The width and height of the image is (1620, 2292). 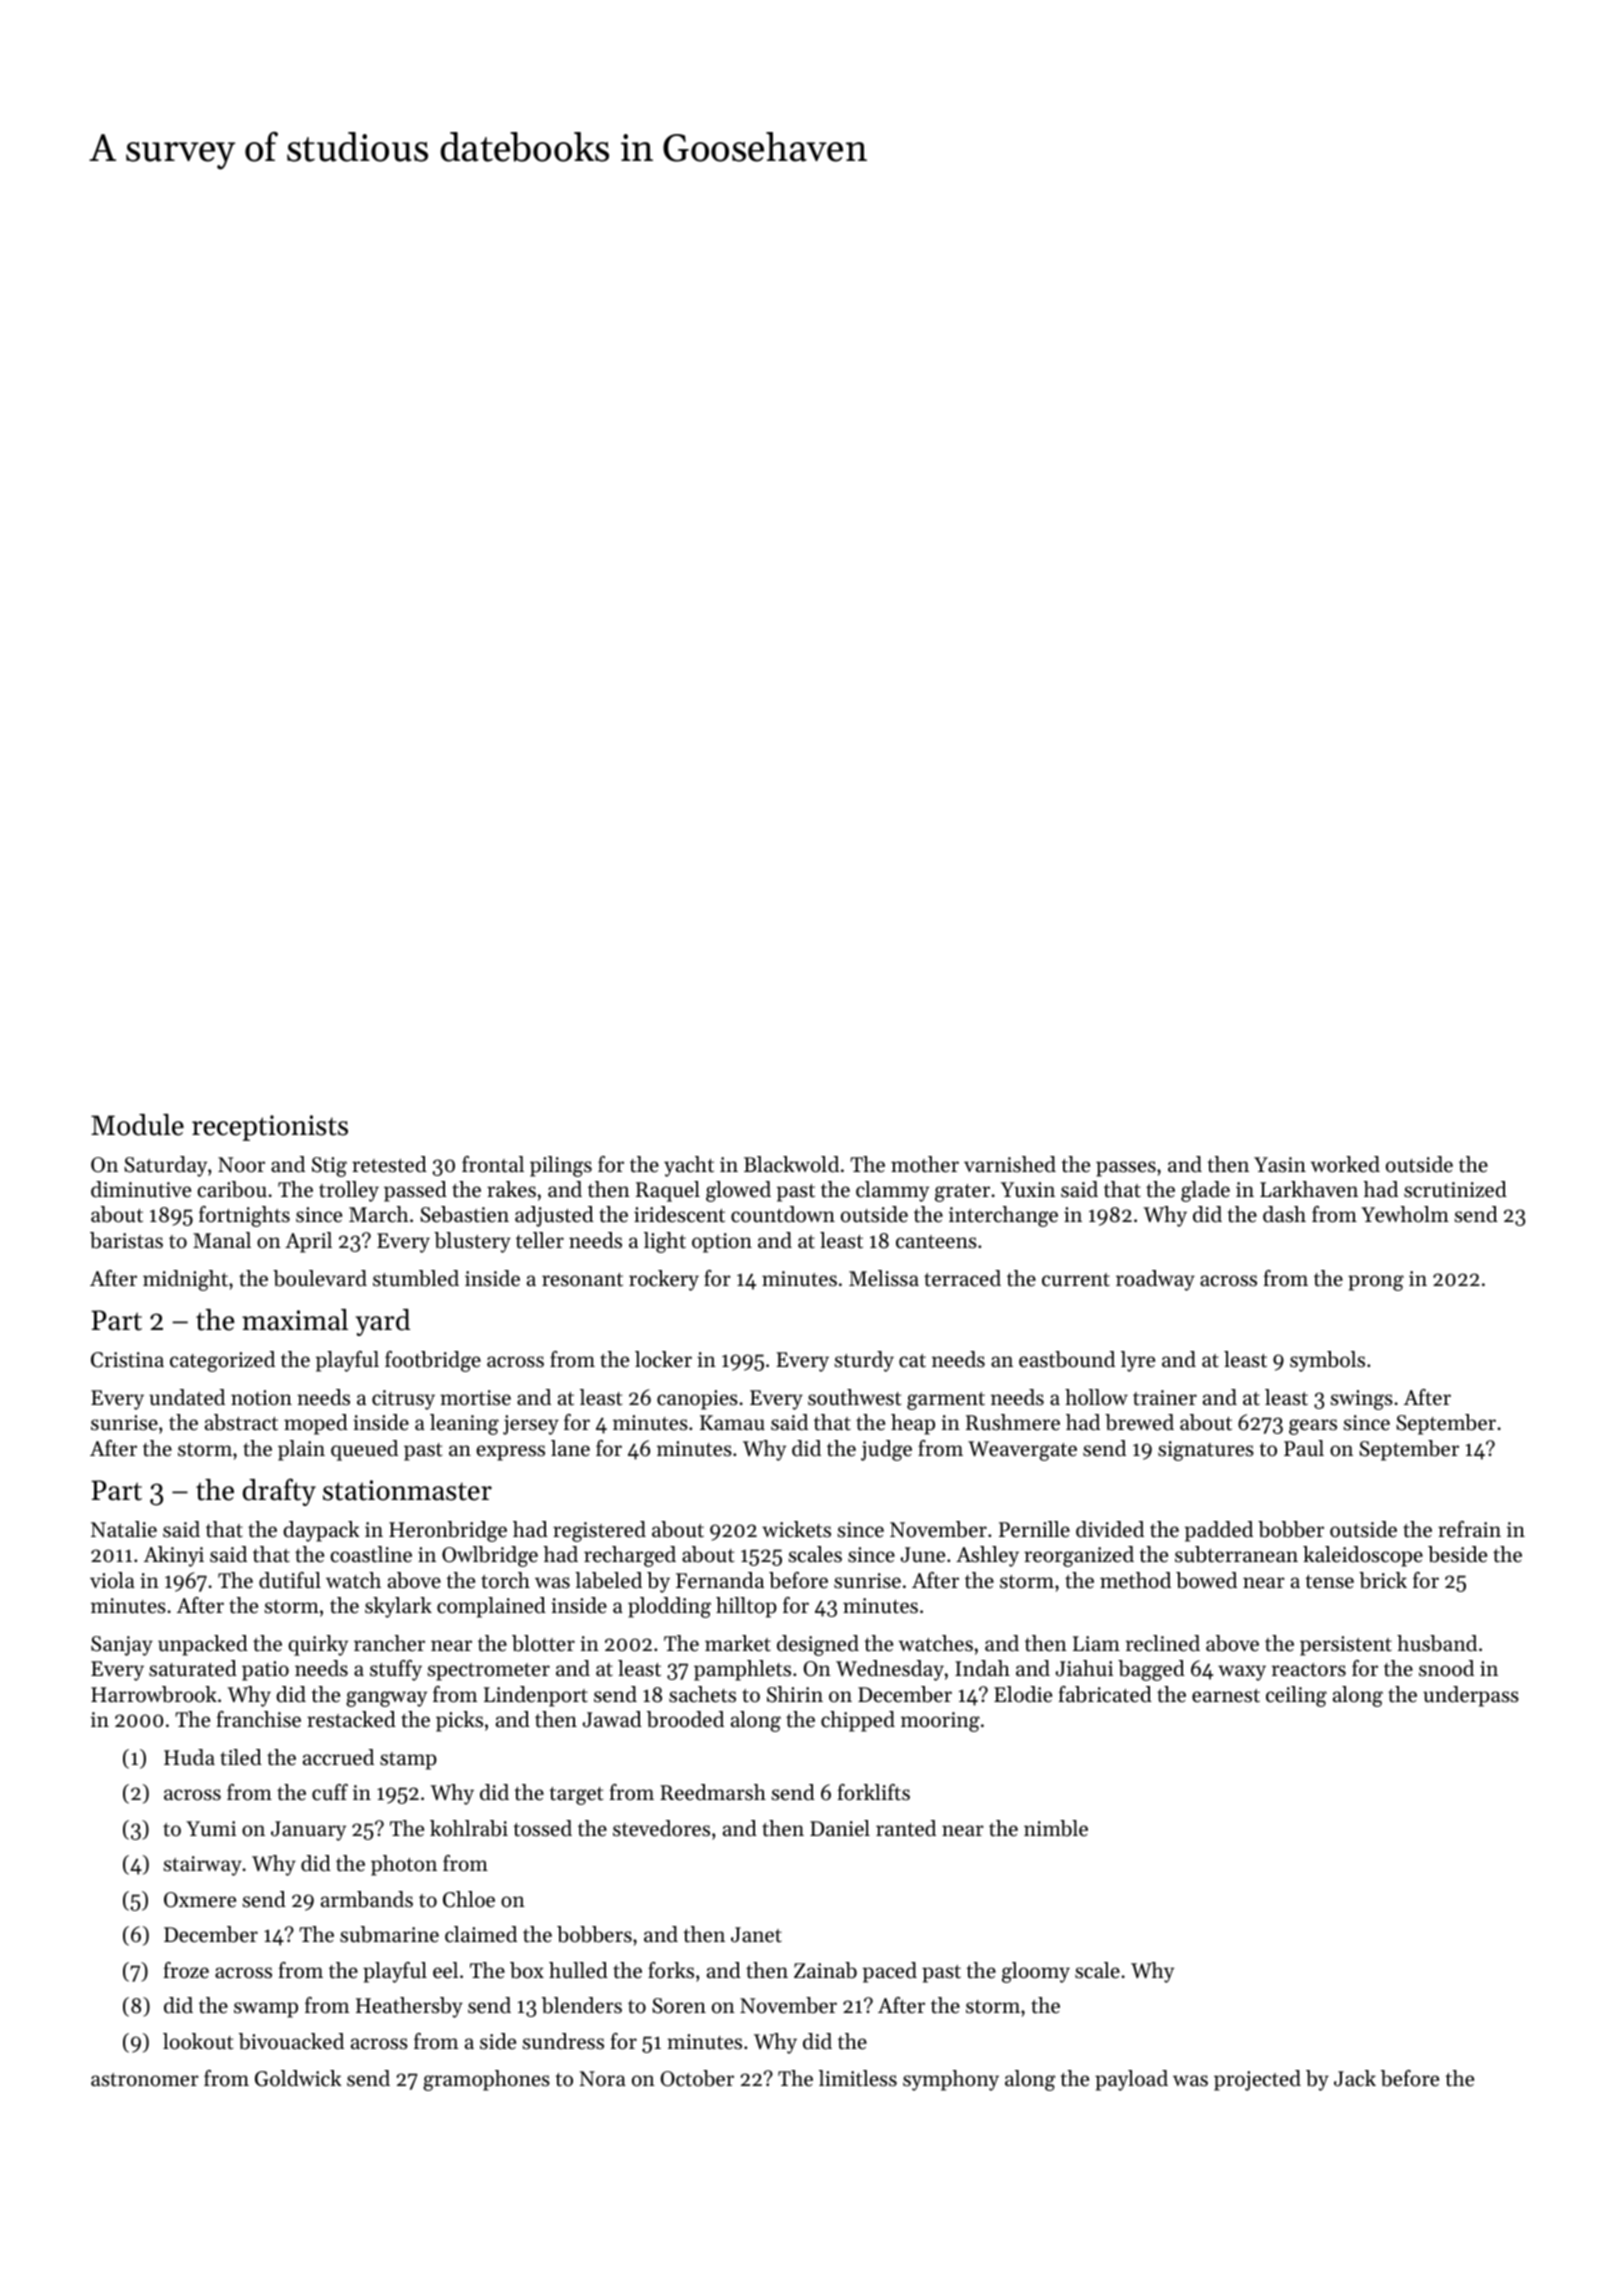 What do you see at coordinates (1327, 1361) in the image?
I see `symbols` at bounding box center [1327, 1361].
